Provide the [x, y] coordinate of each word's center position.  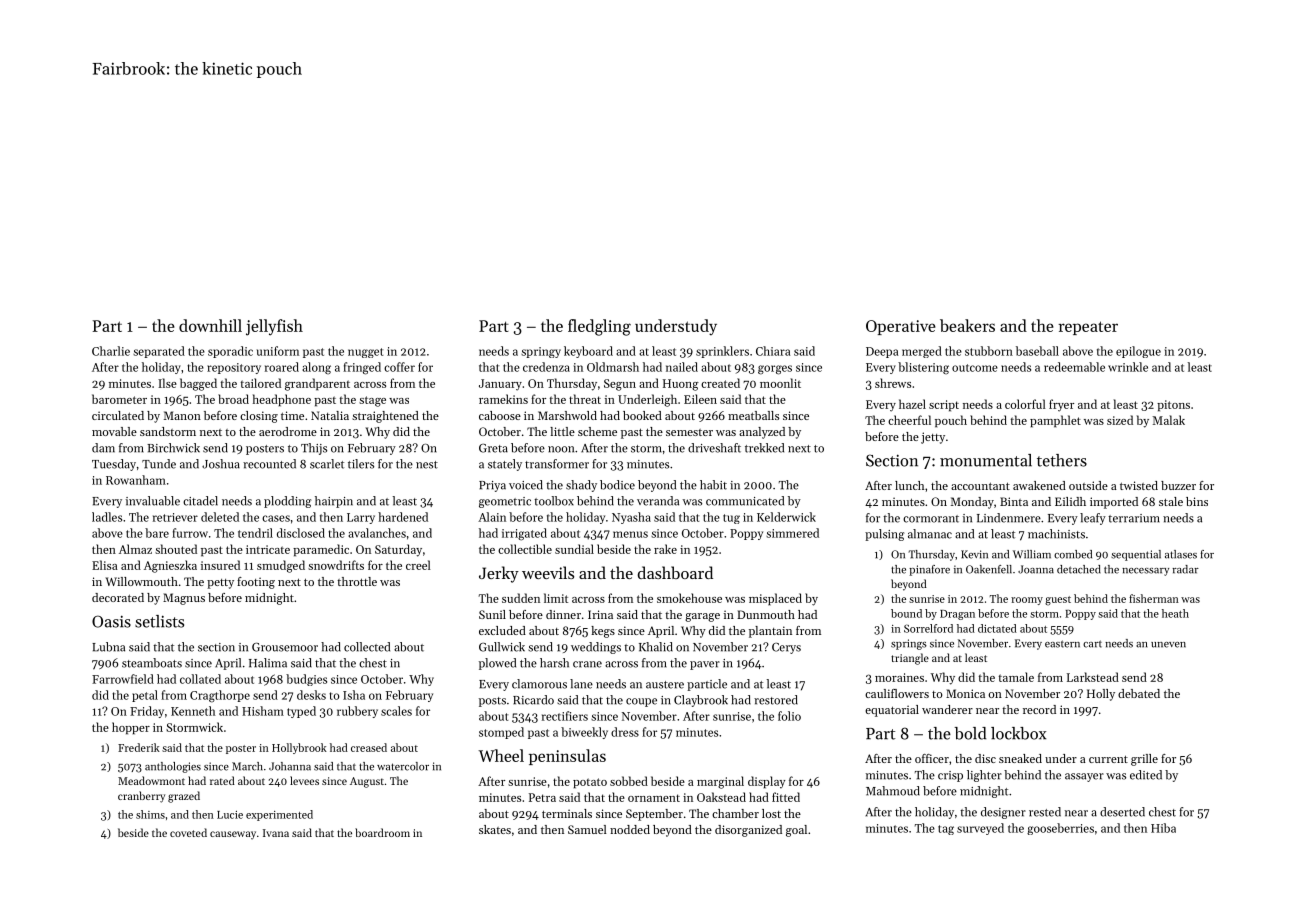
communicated [745, 501]
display [766, 782]
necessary [1145, 572]
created [720, 383]
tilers [361, 464]
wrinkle [1128, 367]
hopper [131, 728]
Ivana [276, 833]
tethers [1062, 460]
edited [1146, 775]
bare [157, 533]
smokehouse [689, 598]
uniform [278, 351]
